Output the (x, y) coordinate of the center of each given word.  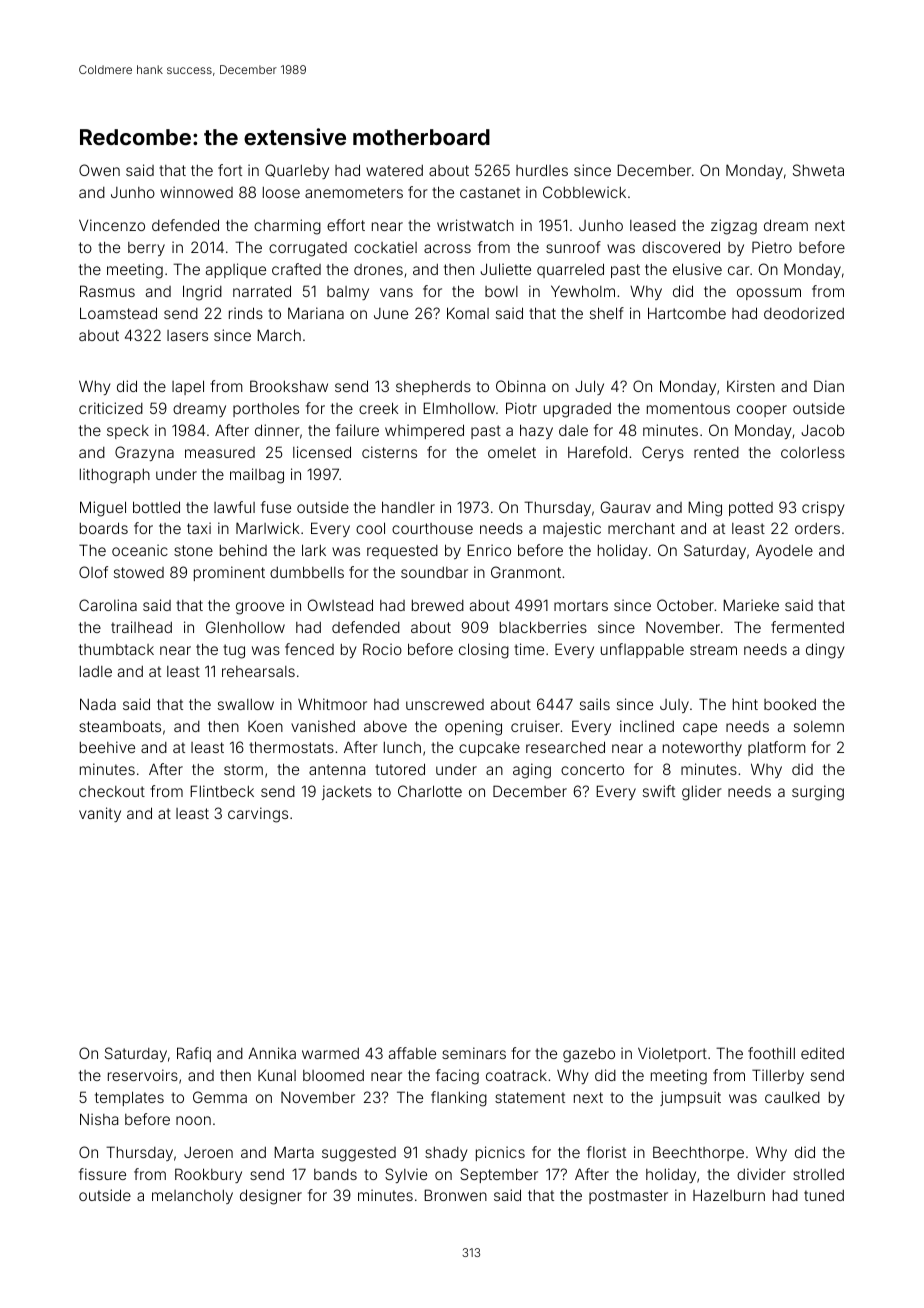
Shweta (818, 170)
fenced (309, 649)
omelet (512, 452)
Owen (99, 170)
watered (394, 170)
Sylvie (406, 1175)
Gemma (220, 1097)
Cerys (663, 453)
